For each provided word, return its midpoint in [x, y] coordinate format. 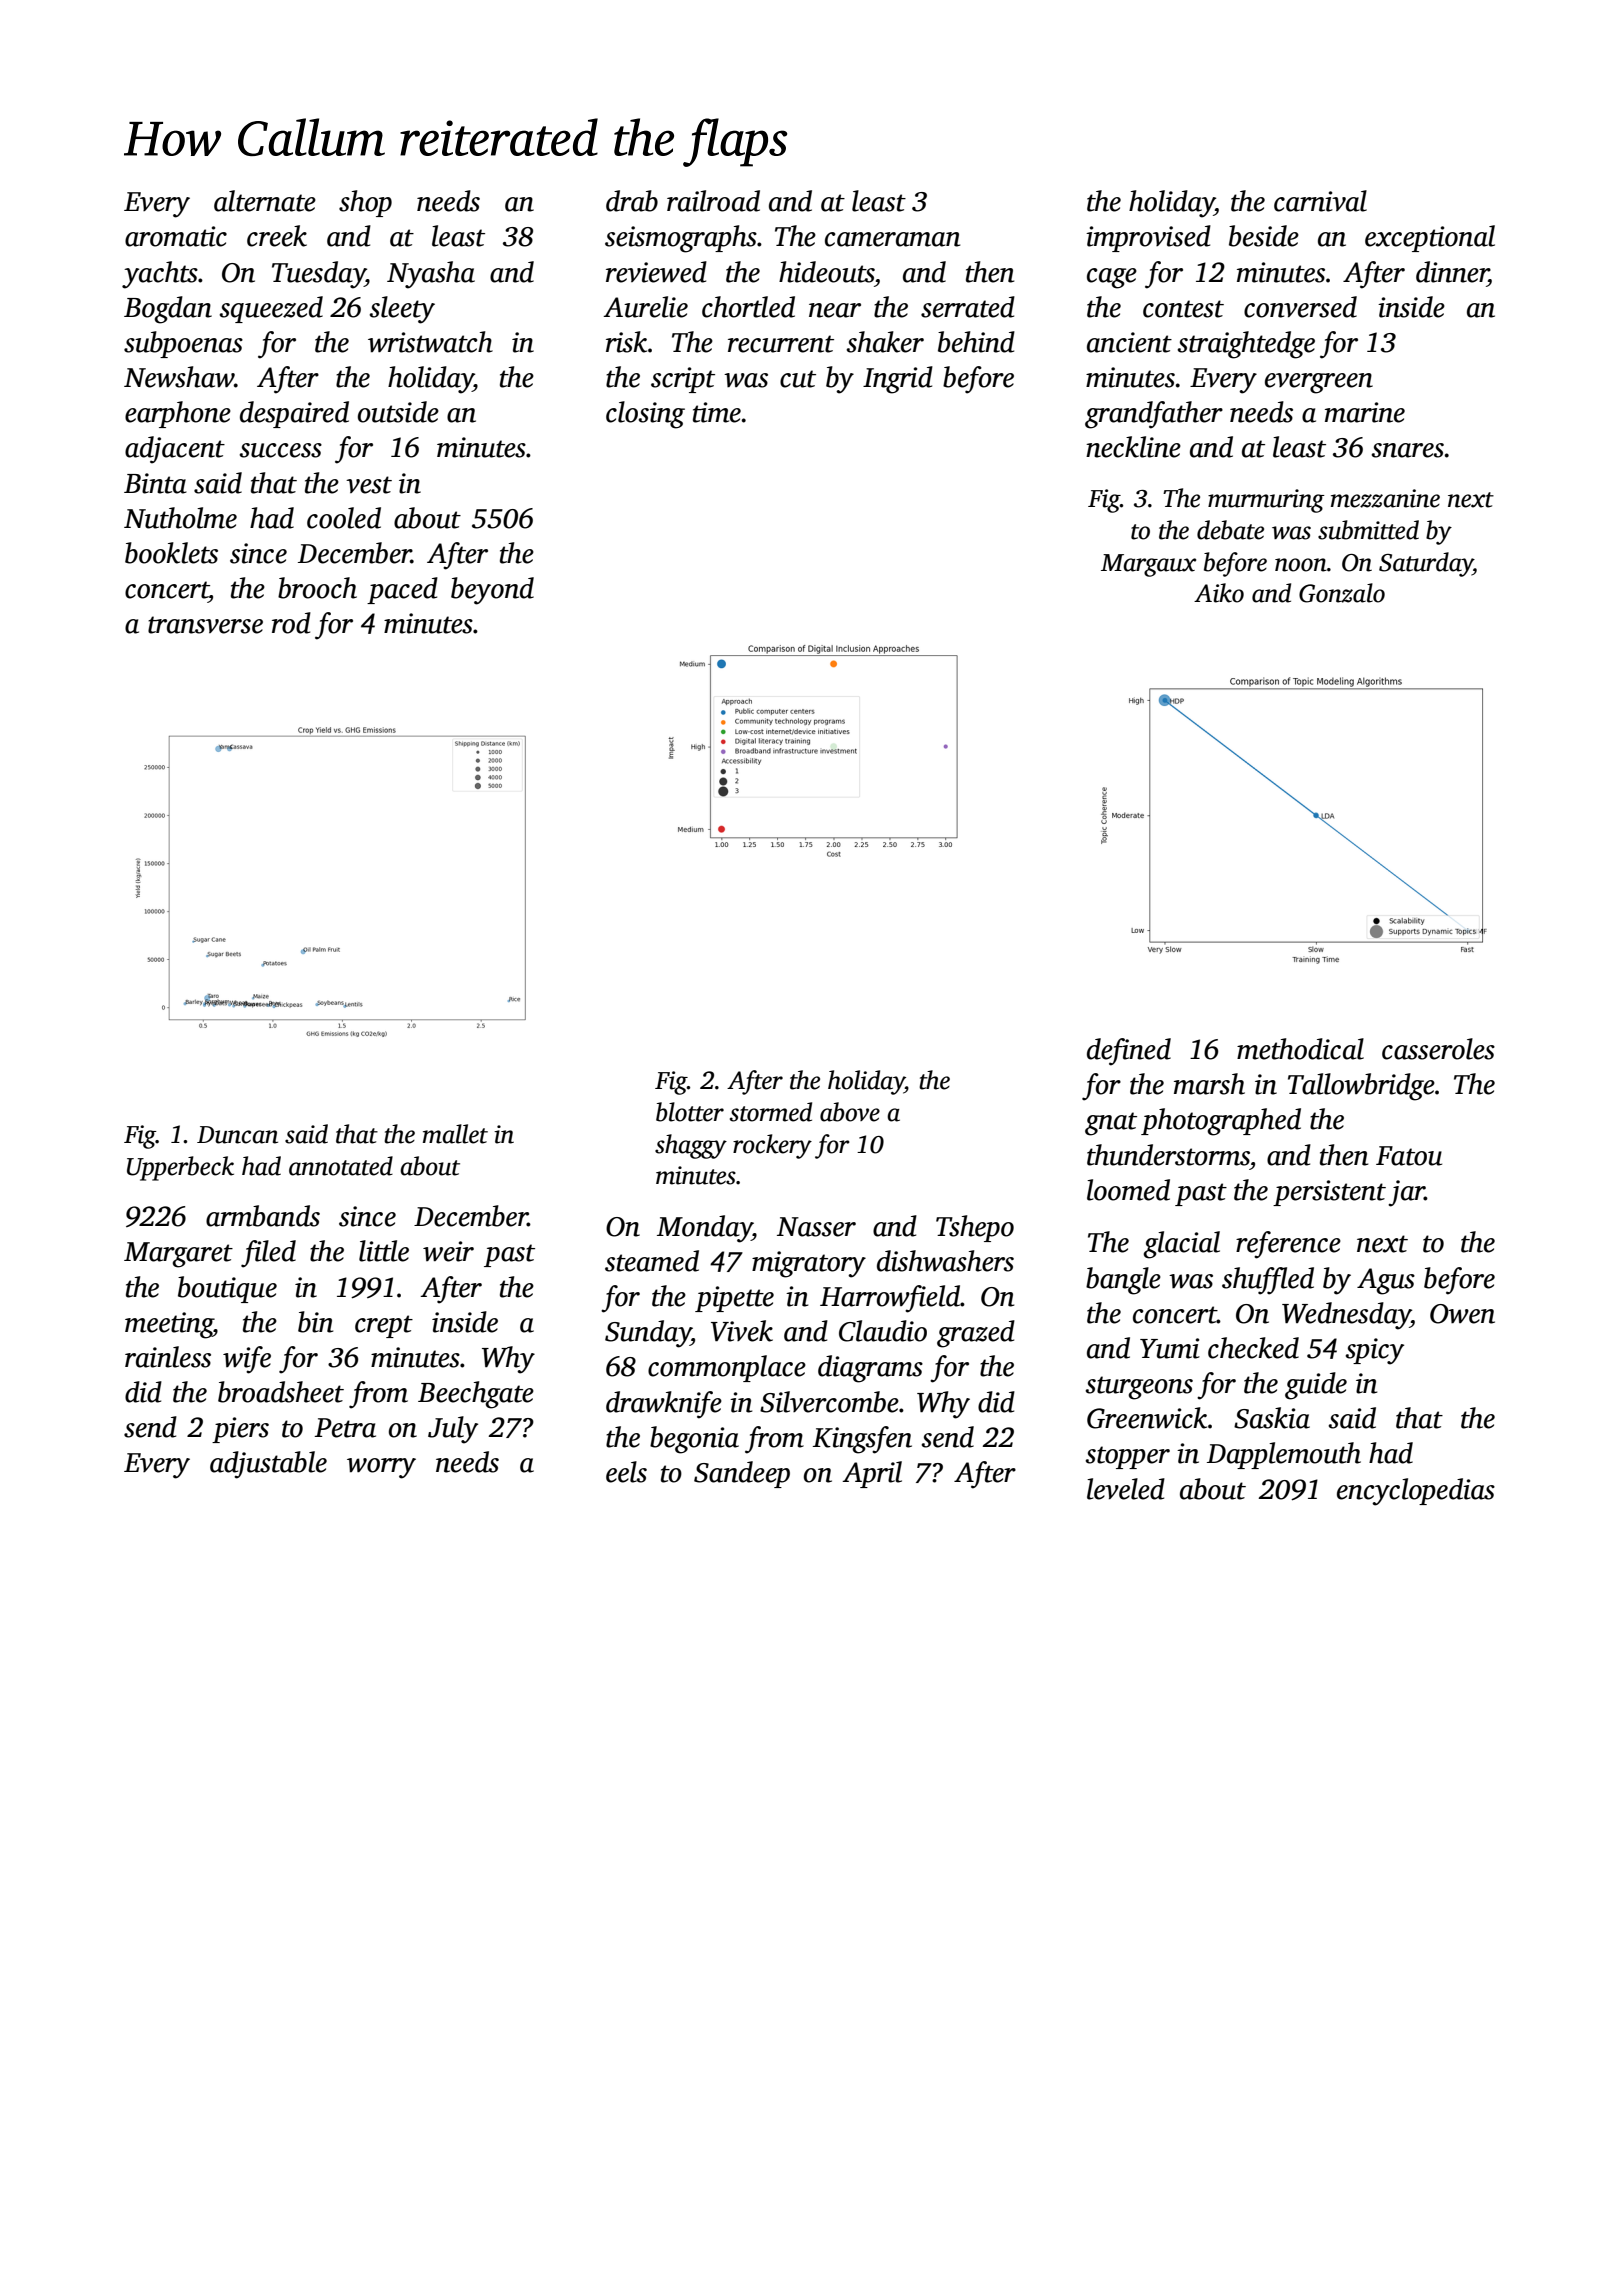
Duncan [237, 1135]
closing [645, 415]
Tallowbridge [1361, 1087]
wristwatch [430, 342]
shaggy [691, 1146]
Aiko [1219, 593]
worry [381, 1468]
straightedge [1246, 345]
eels [626, 1472]
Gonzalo [1342, 593]
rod [291, 623]
